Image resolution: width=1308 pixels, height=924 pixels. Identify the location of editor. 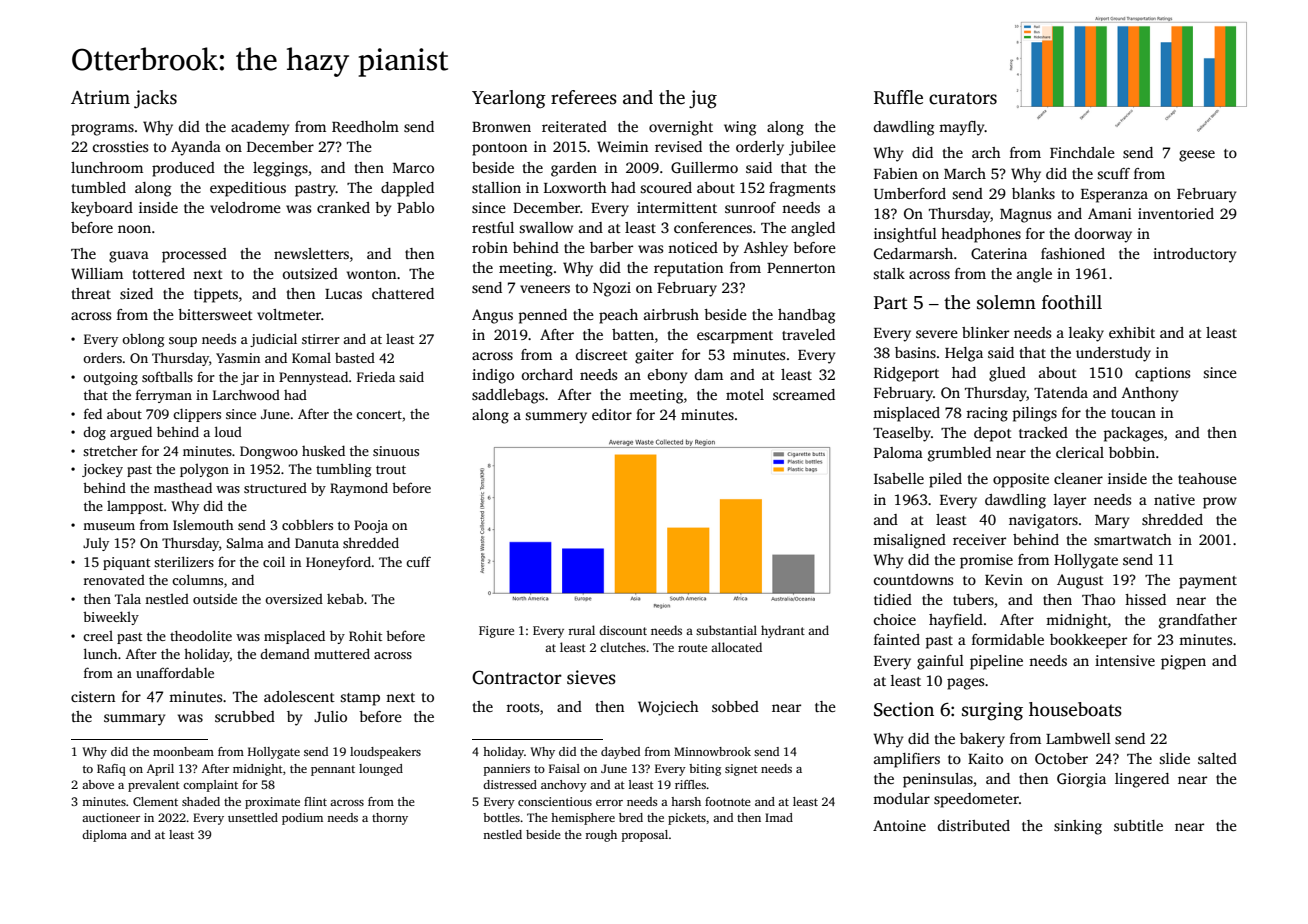
(612, 414).
